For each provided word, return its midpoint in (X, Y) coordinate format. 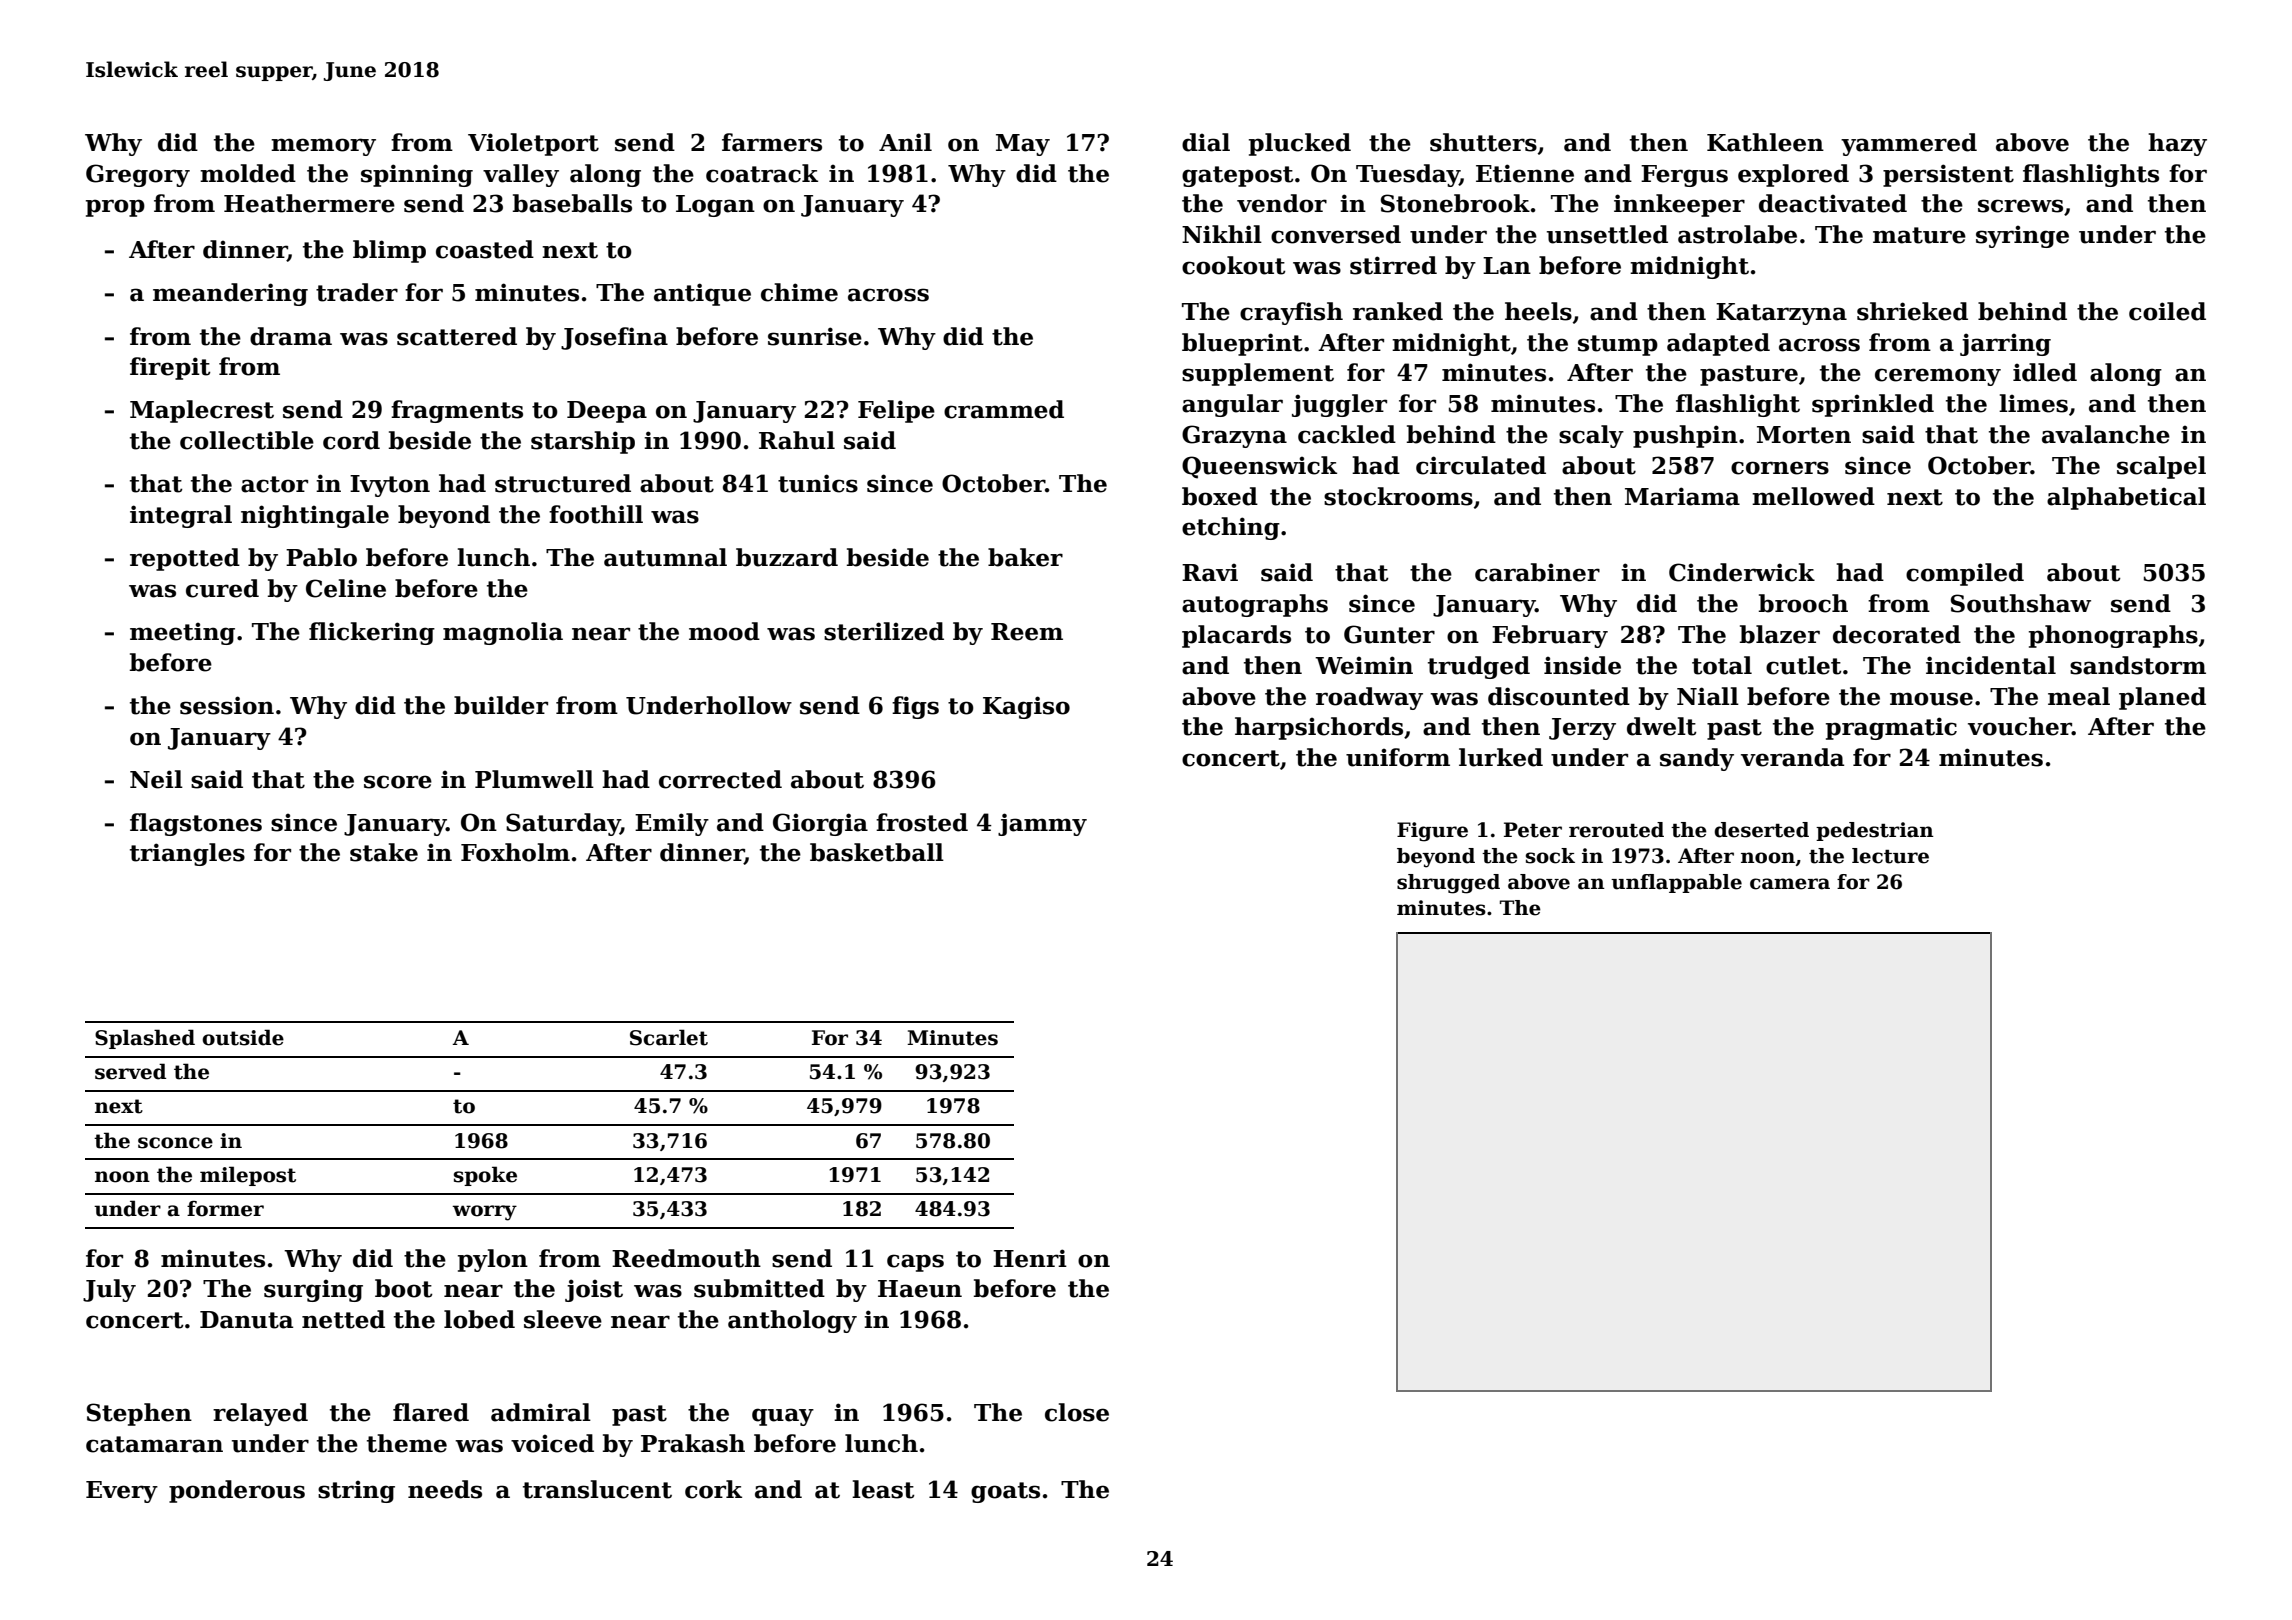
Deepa (607, 412)
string (356, 1491)
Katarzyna (1781, 314)
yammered (1909, 144)
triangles (187, 854)
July (109, 1290)
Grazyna (1234, 436)
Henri (1030, 1258)
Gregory (138, 175)
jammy (1042, 824)
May (1023, 145)
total (1722, 665)
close (1077, 1412)
